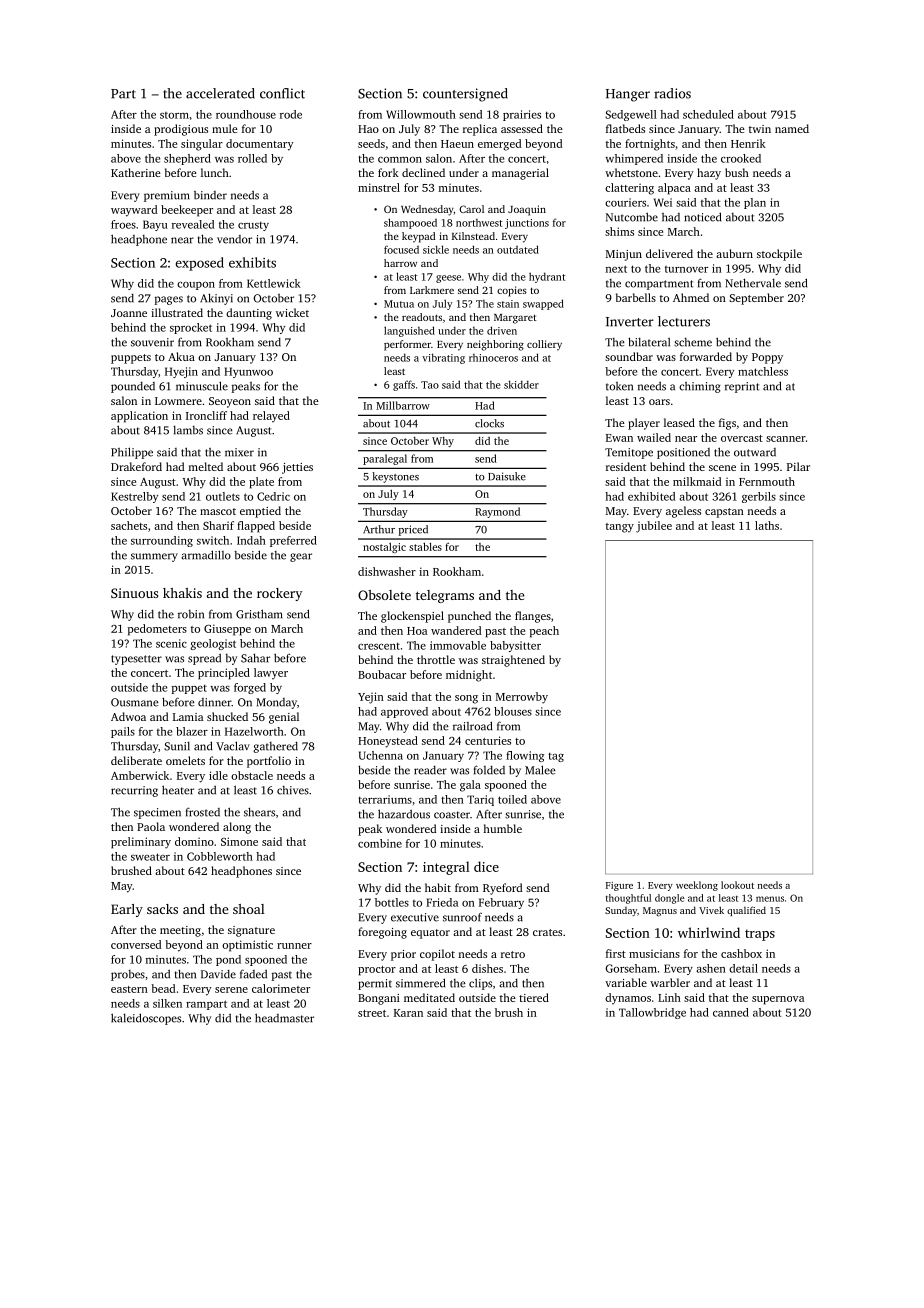 Image resolution: width=924 pixels, height=1308 pixels. I want to click on headmaster, so click(284, 1018).
